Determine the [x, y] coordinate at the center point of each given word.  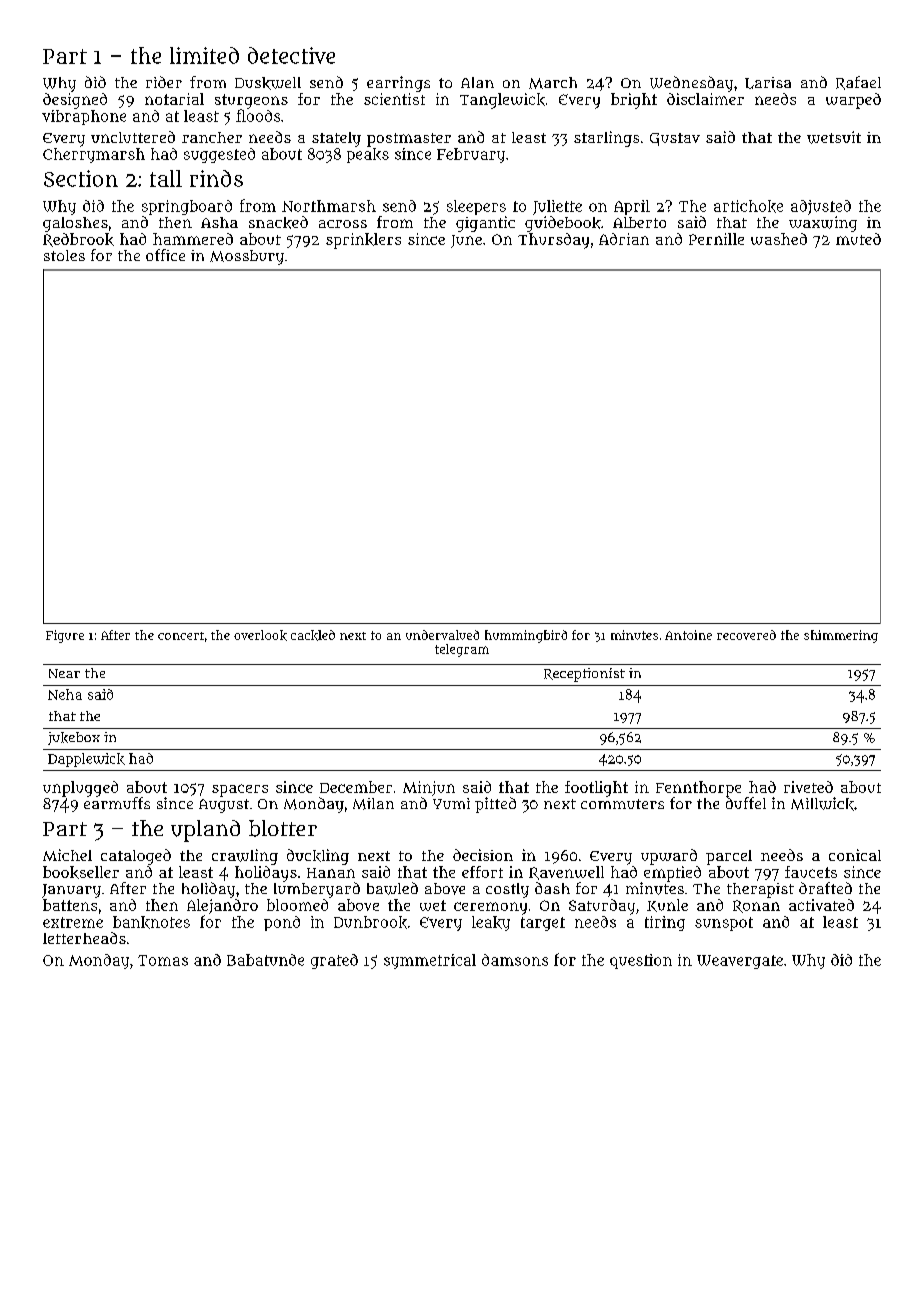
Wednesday [691, 84]
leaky [491, 923]
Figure [65, 636]
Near [64, 673]
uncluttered [133, 137]
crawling [245, 857]
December [356, 787]
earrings [398, 84]
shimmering [841, 636]
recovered [746, 635]
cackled [313, 635]
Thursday [553, 241]
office [165, 255]
